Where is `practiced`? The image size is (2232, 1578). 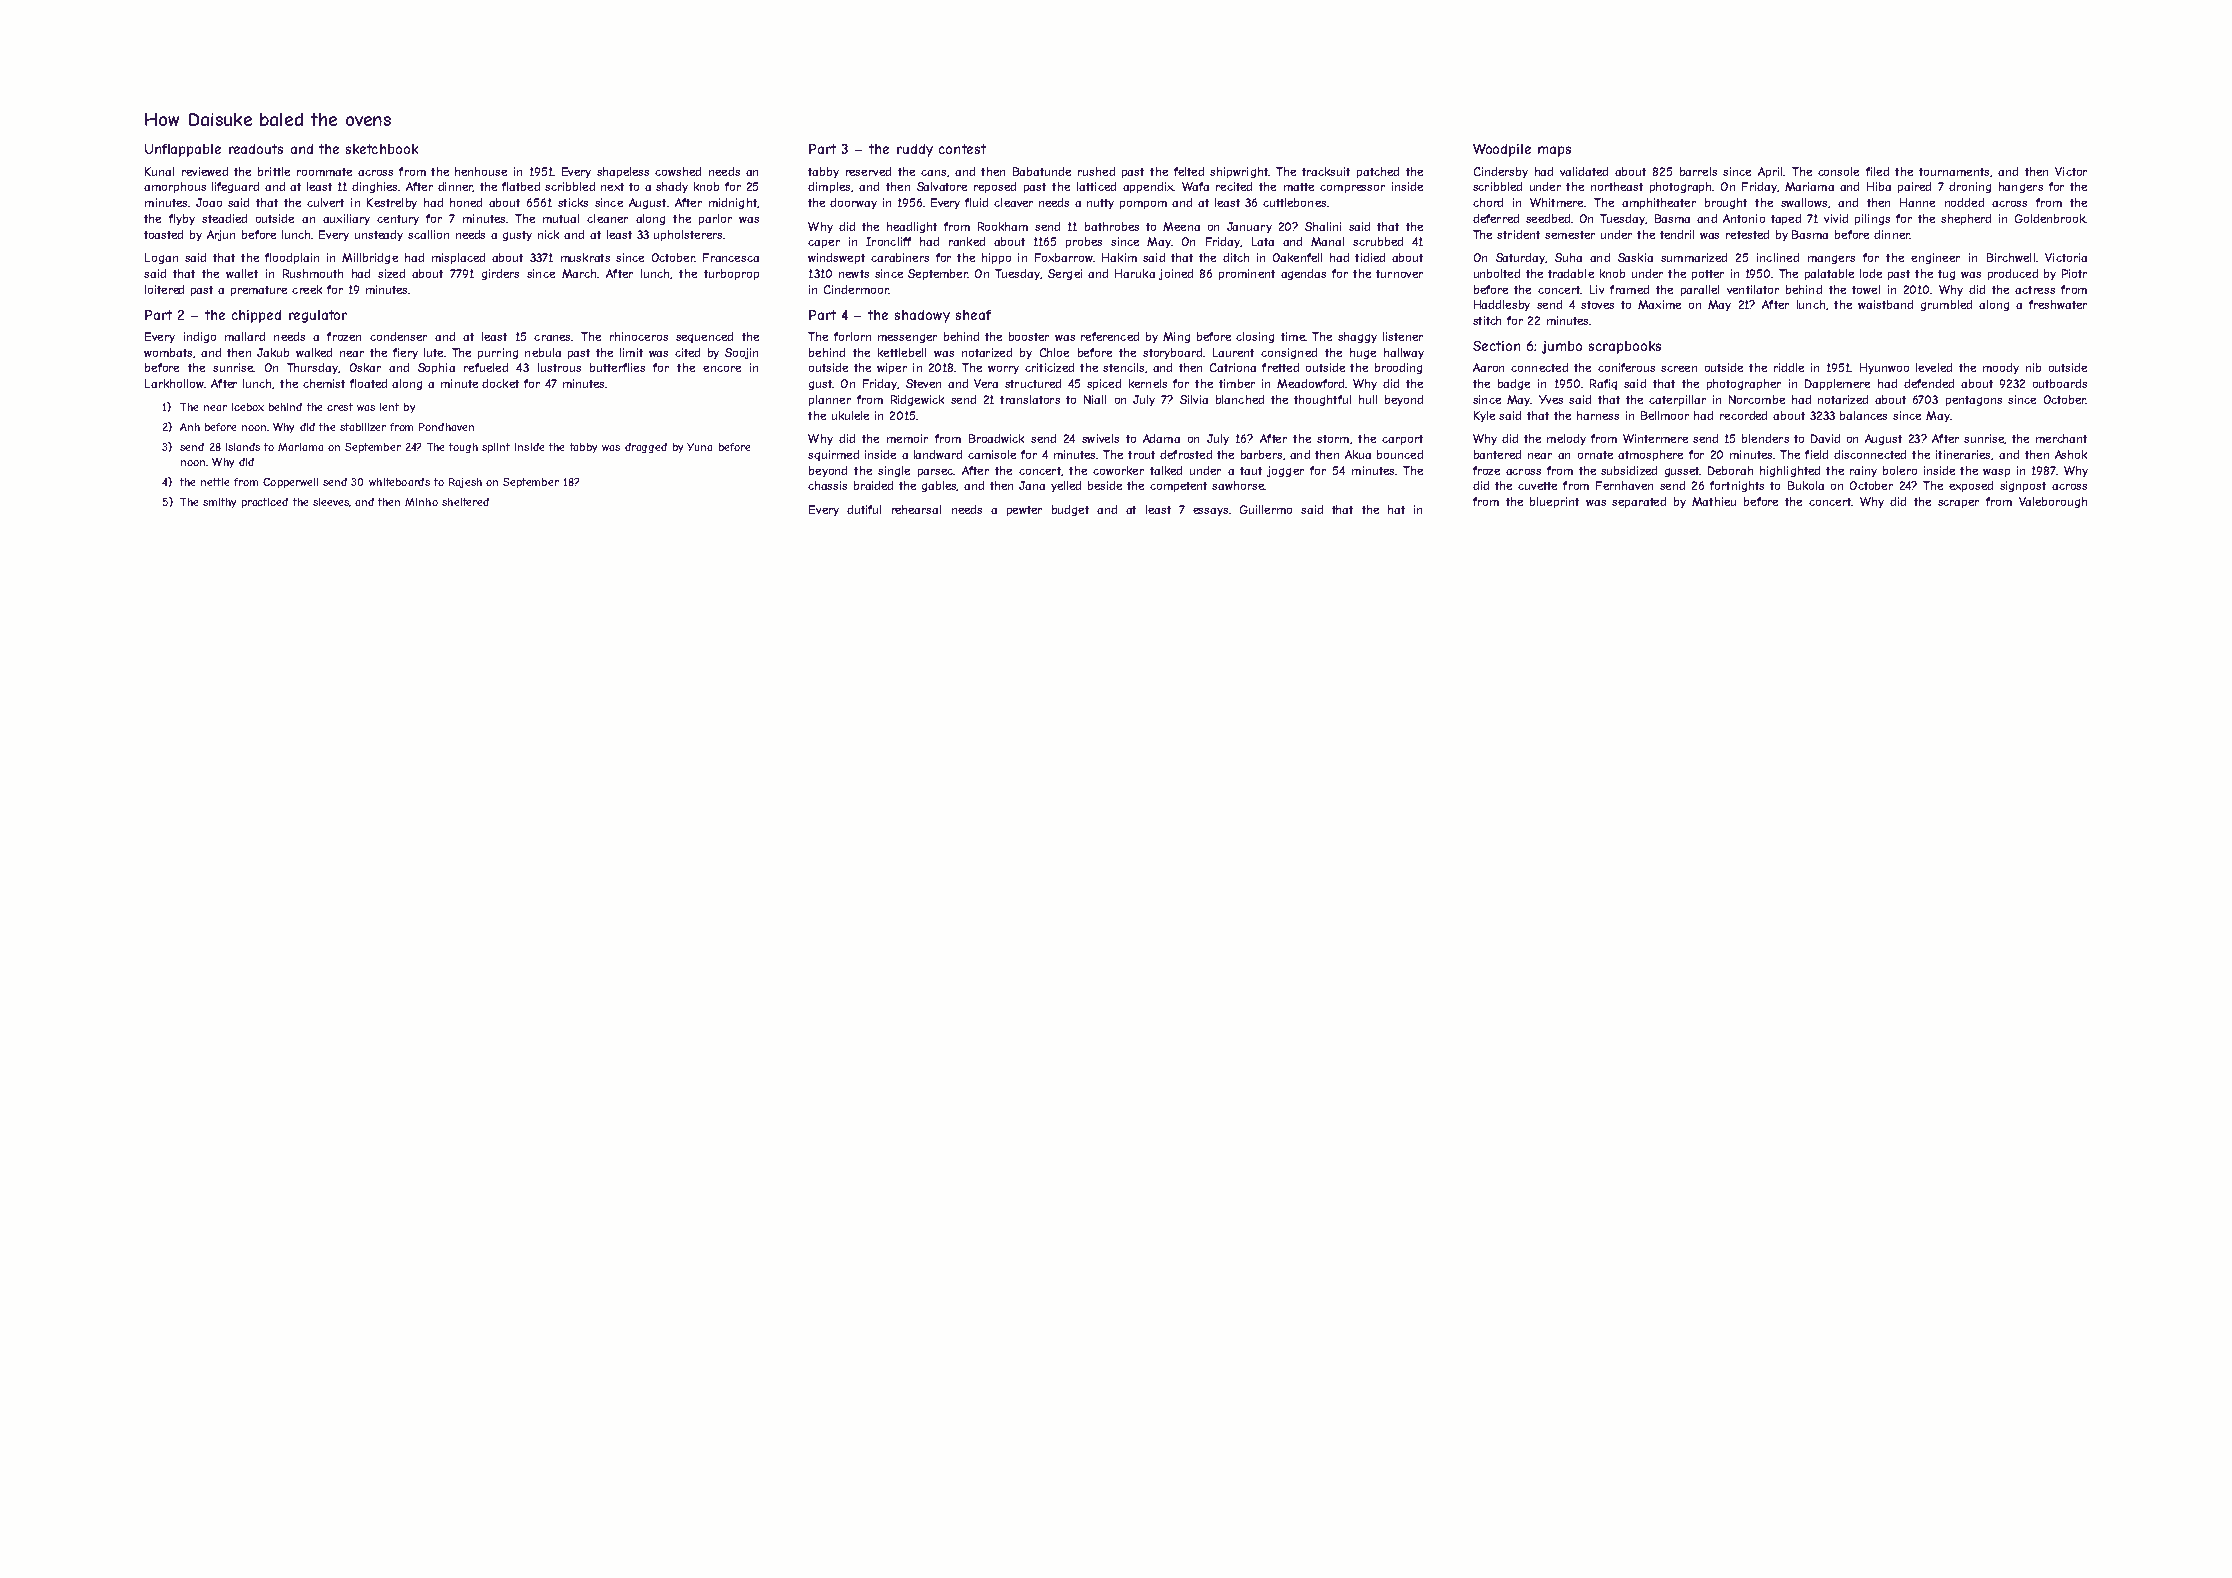
practiced is located at coordinates (265, 503).
